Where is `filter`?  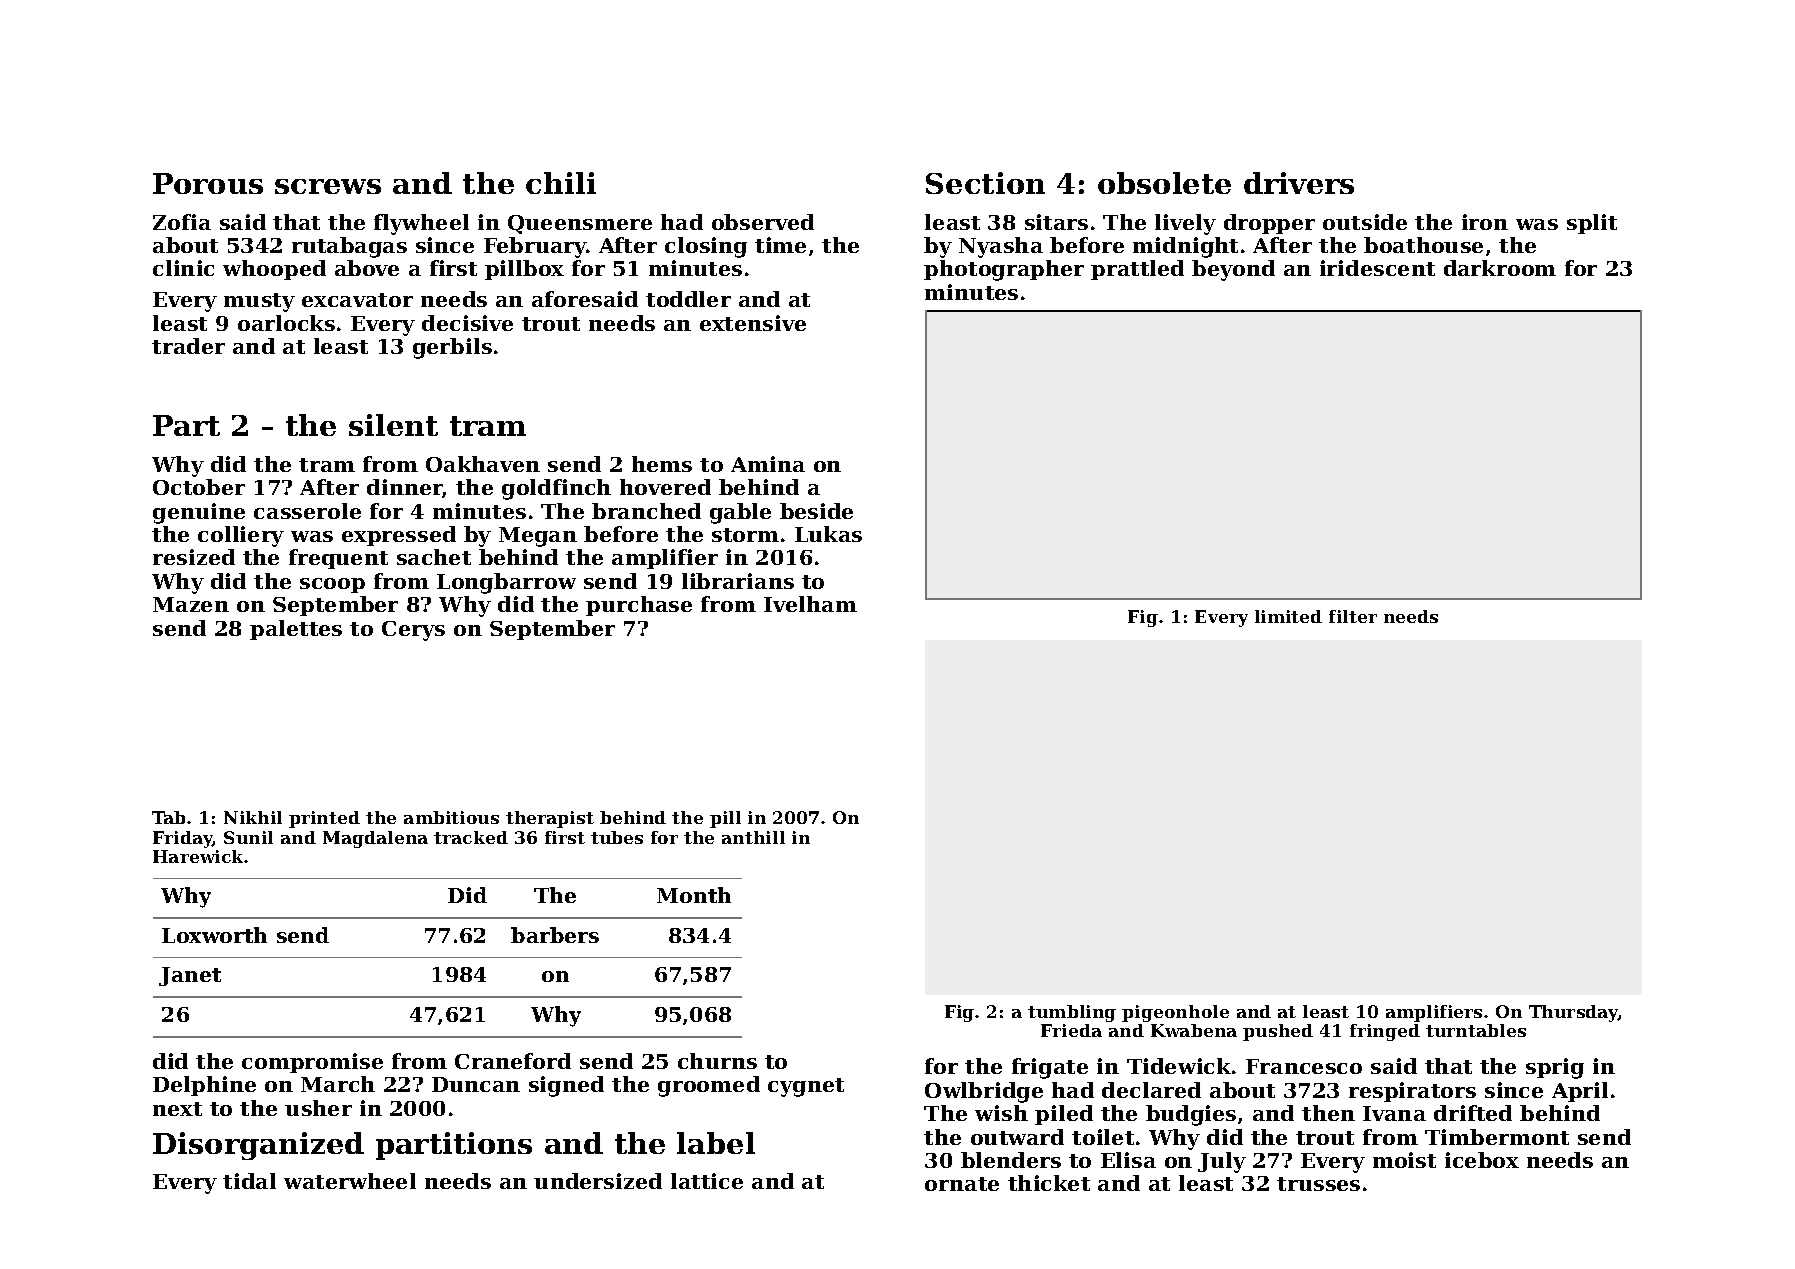
filter is located at coordinates (1353, 616).
